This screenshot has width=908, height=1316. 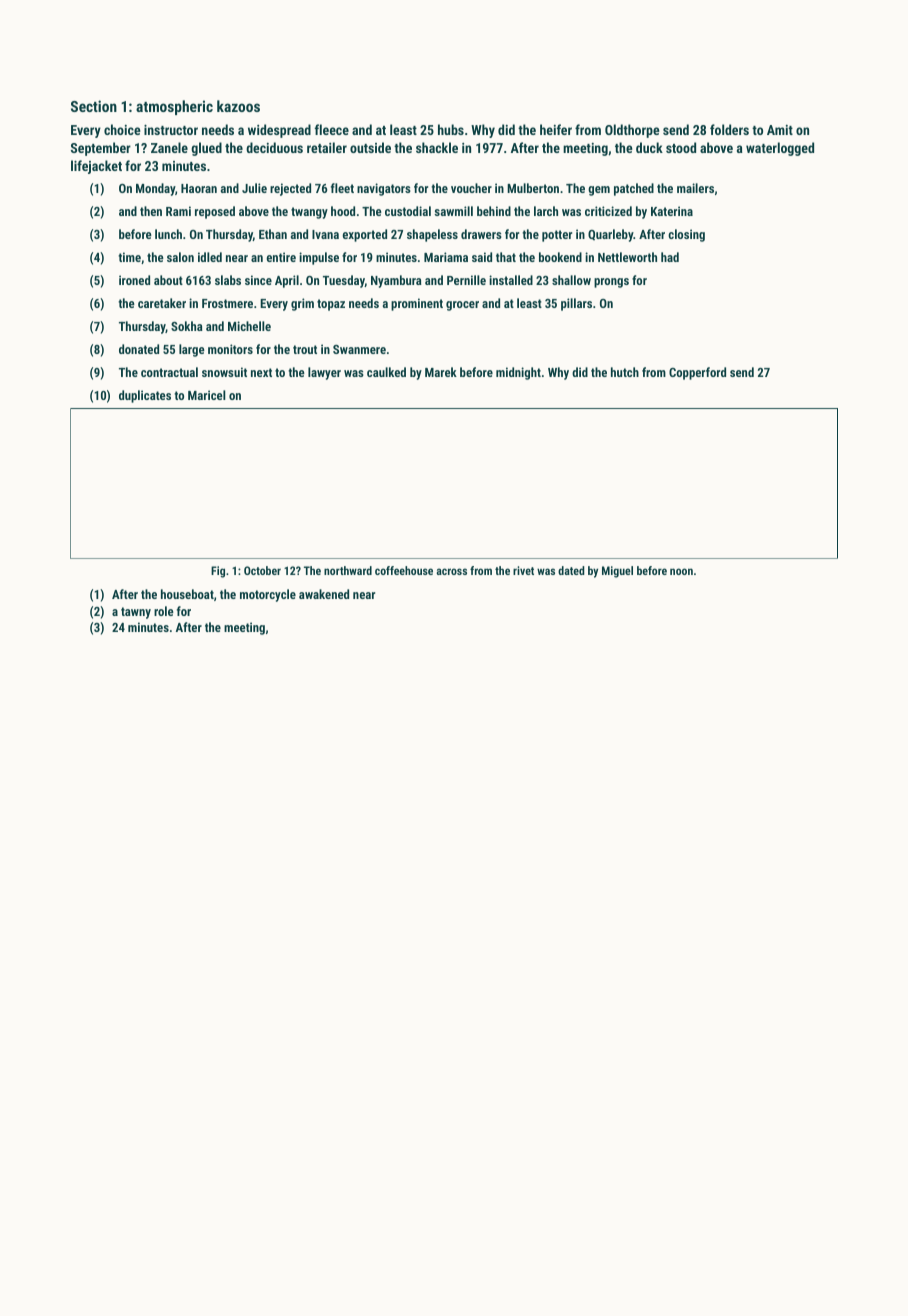 What do you see at coordinates (145, 396) in the screenshot?
I see `duplicates` at bounding box center [145, 396].
